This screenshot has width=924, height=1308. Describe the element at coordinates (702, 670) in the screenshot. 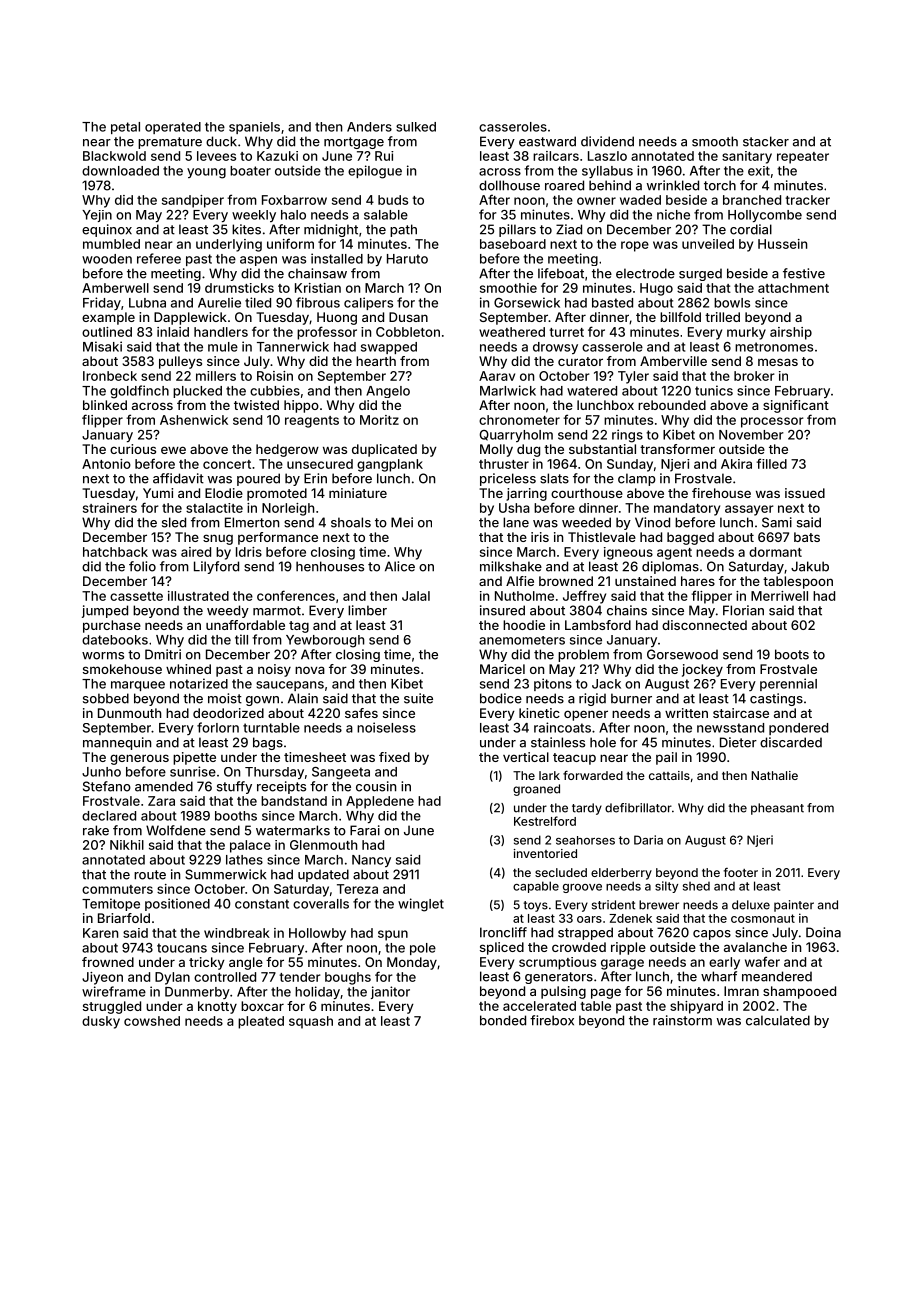

I see `jockey` at that location.
